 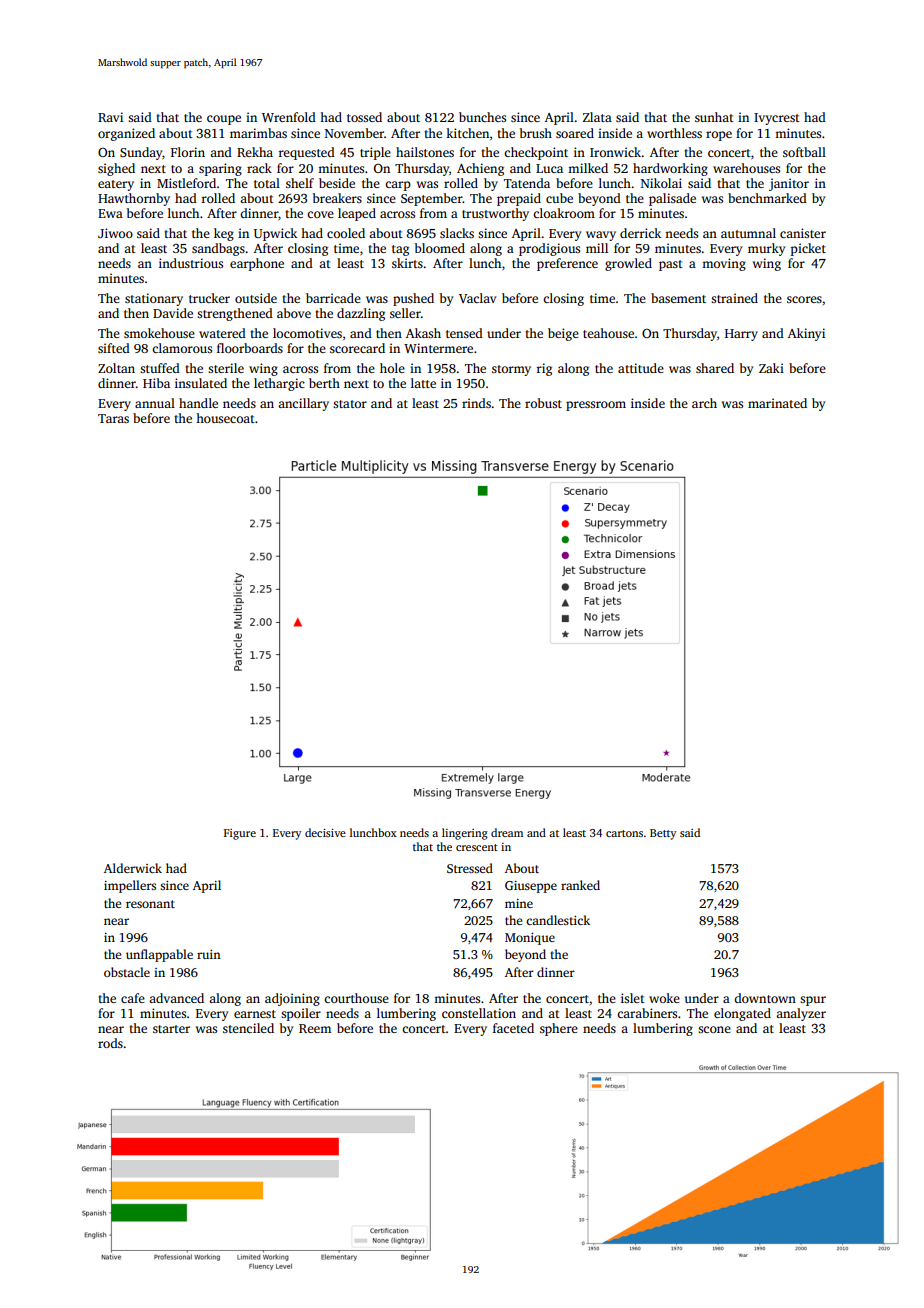 I want to click on softball, so click(x=804, y=152).
